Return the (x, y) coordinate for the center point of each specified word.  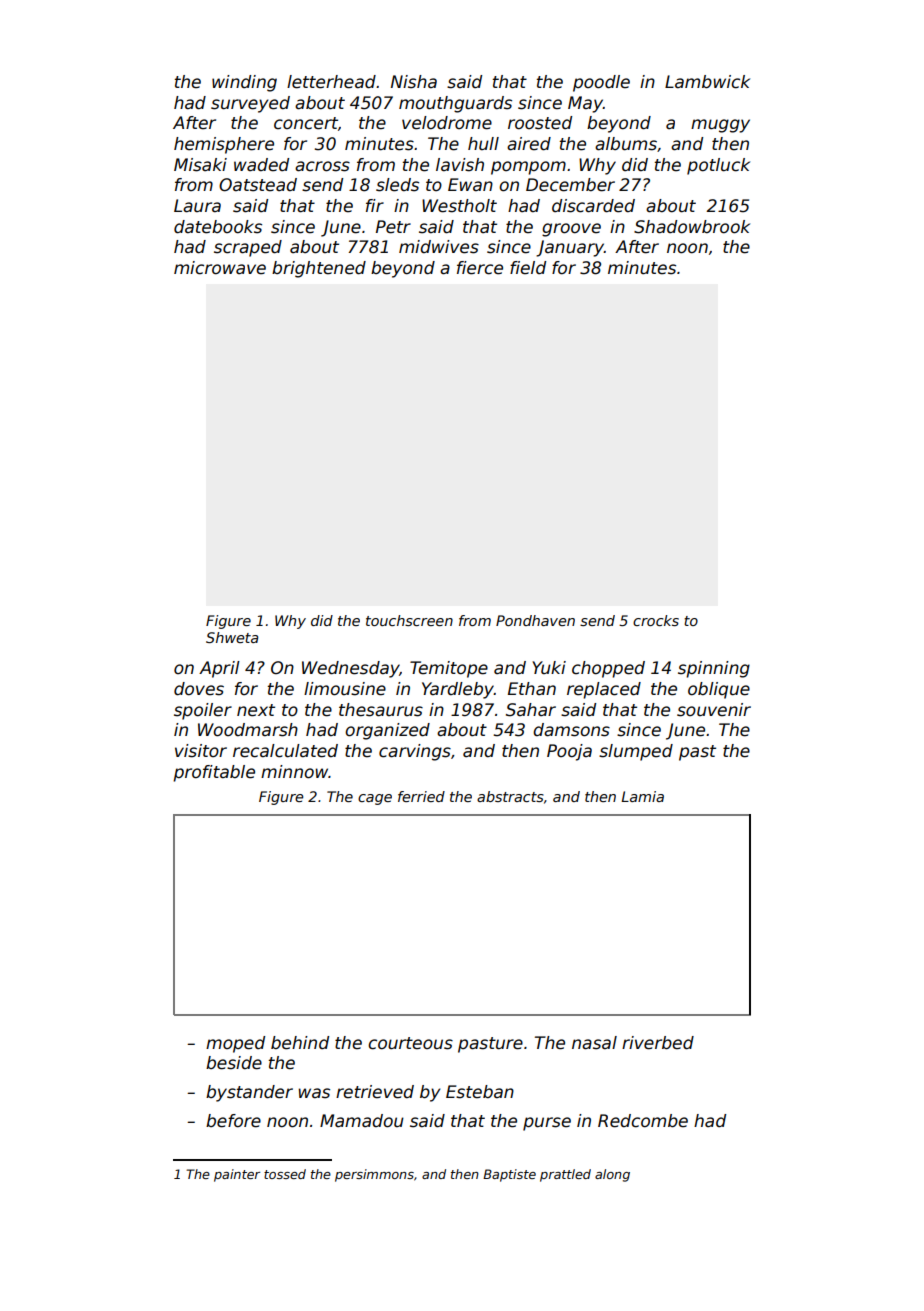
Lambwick (707, 82)
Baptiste (509, 1175)
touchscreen (409, 620)
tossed (285, 1174)
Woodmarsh (248, 730)
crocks (656, 620)
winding (244, 83)
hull (483, 143)
